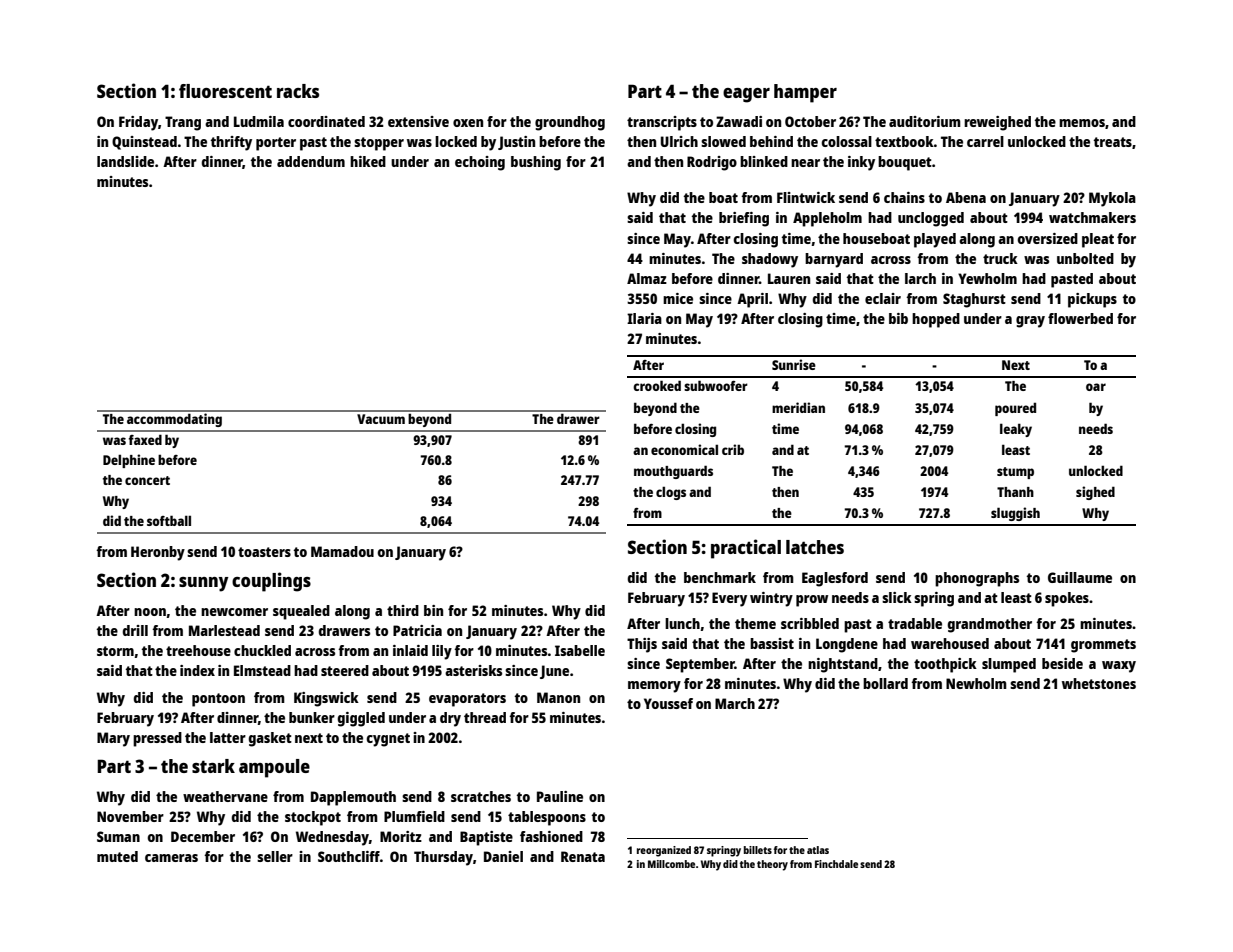 The width and height of the screenshot is (1233, 952). I want to click on Quinstead, so click(144, 143).
